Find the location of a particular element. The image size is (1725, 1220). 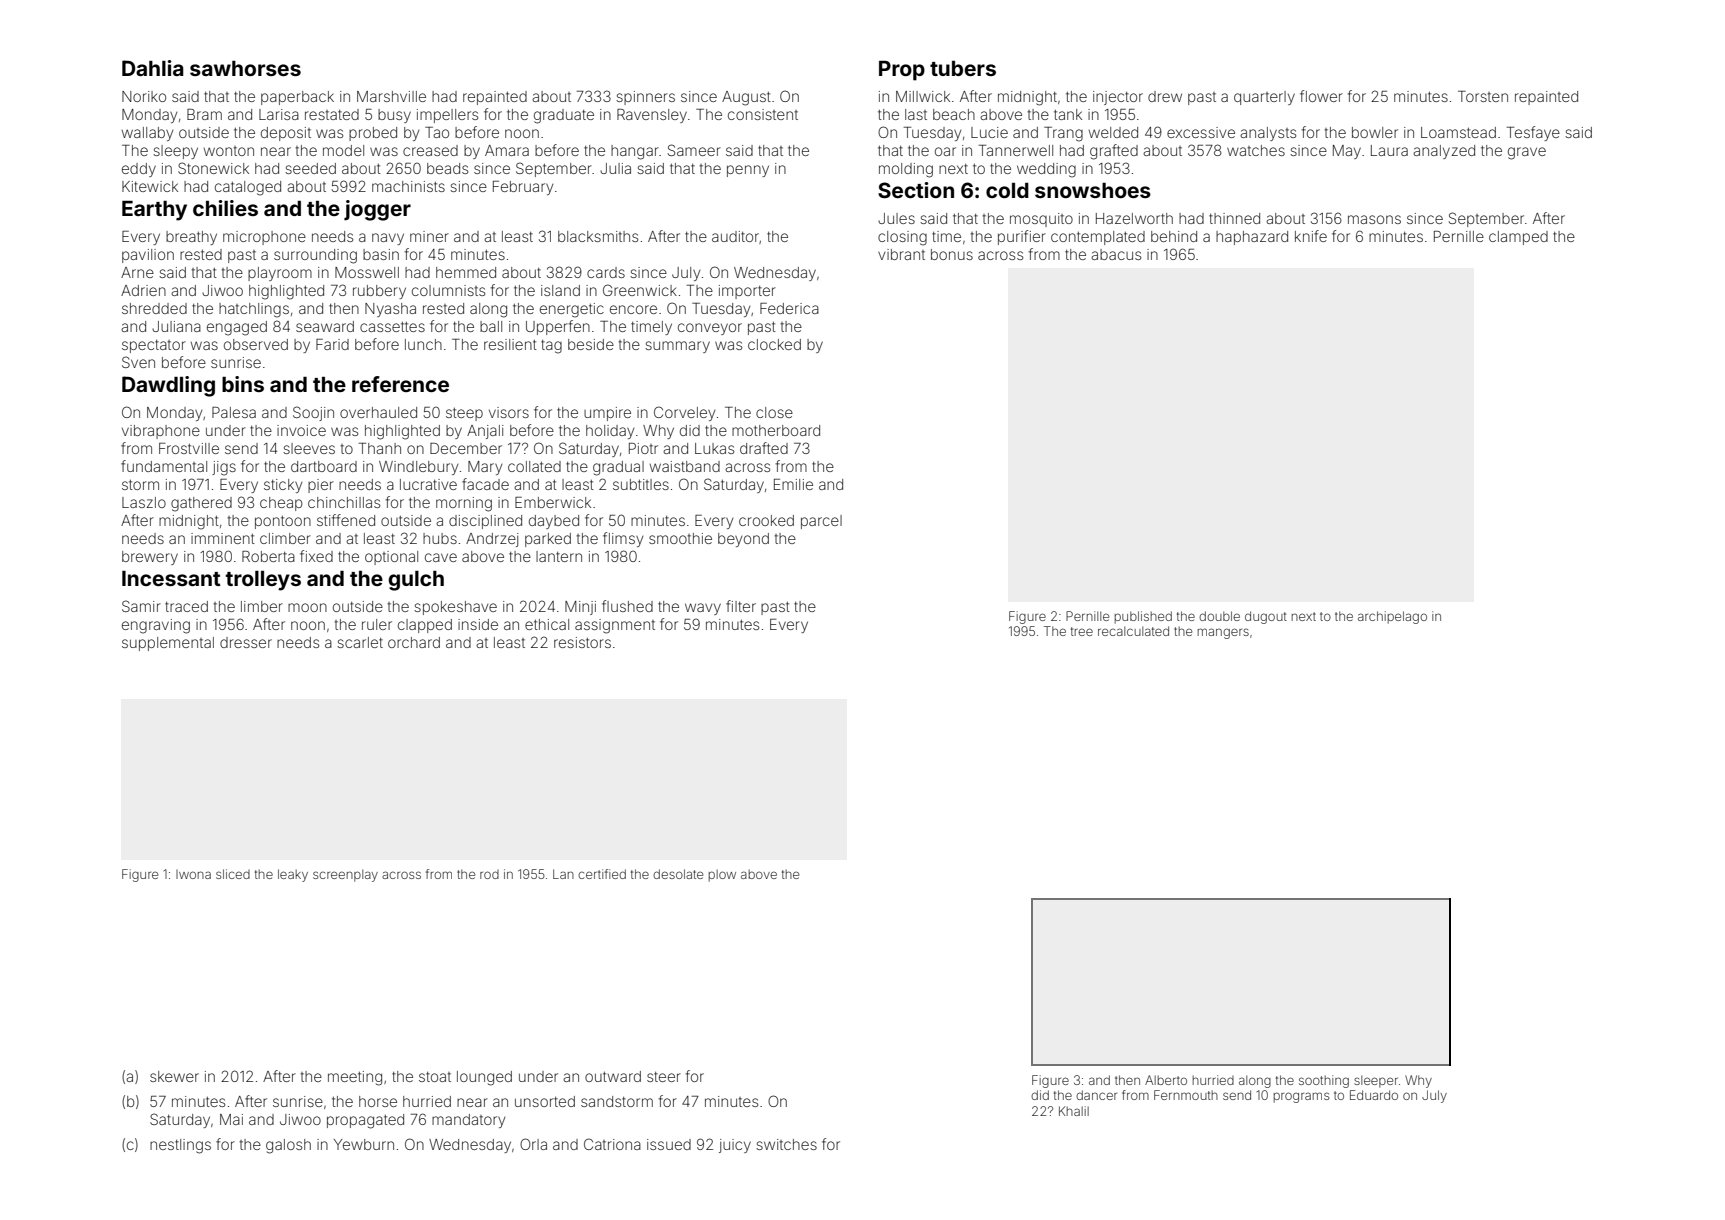

bonus is located at coordinates (952, 254).
